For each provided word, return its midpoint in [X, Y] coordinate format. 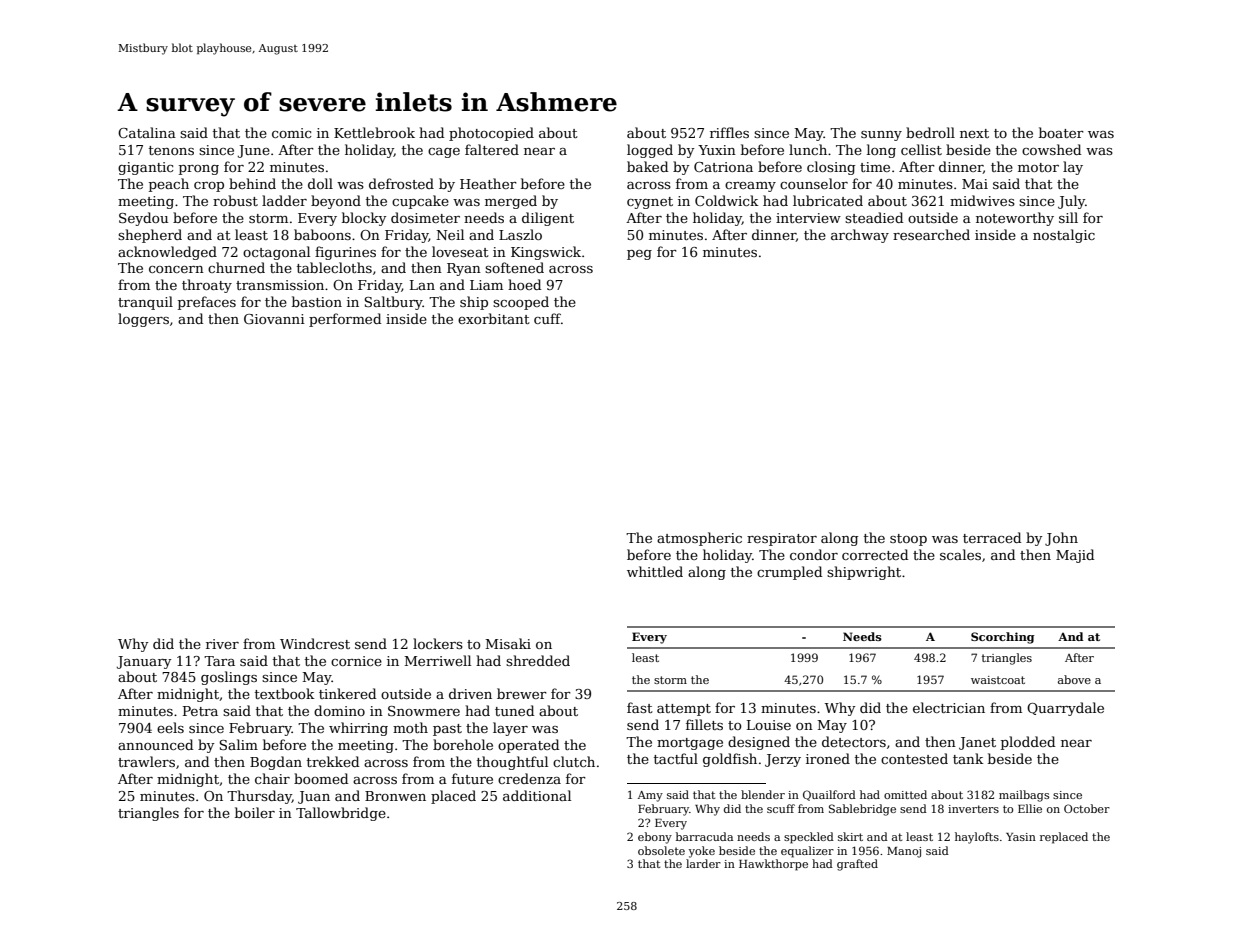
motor [1038, 167]
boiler [255, 812]
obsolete [661, 850]
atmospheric [699, 539]
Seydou [143, 219]
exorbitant [494, 318]
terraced [992, 537]
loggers [143, 320]
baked [647, 166]
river [222, 644]
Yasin [1021, 837]
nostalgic [1064, 236]
